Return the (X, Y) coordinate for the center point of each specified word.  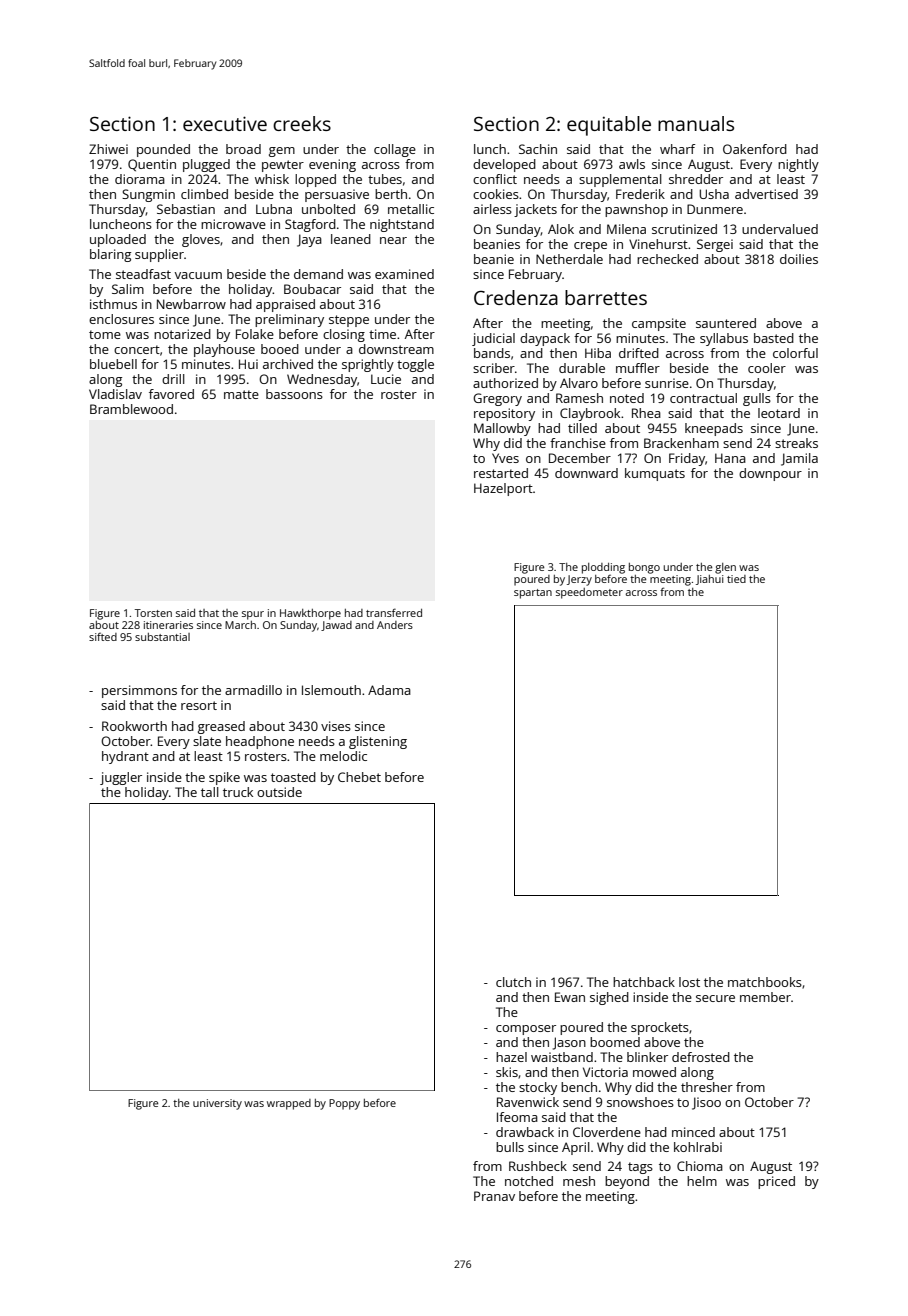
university (217, 1104)
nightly (798, 165)
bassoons (294, 394)
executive (225, 123)
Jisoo (706, 1103)
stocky (538, 1088)
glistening (378, 742)
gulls (757, 399)
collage (395, 150)
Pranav (494, 1196)
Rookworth (134, 726)
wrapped (289, 1104)
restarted (501, 473)
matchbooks (765, 982)
